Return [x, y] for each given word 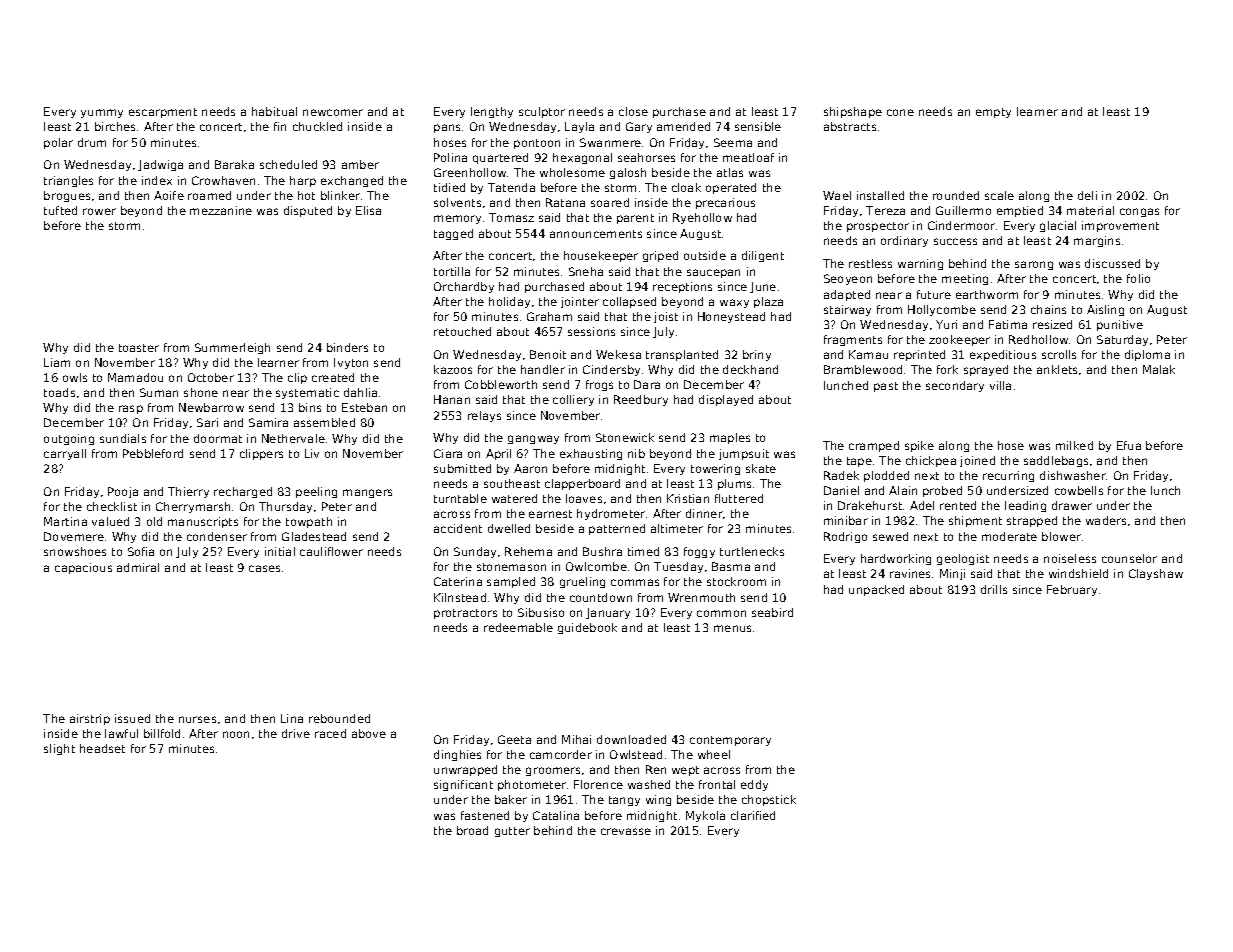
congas [1139, 212]
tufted [60, 210]
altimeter [677, 528]
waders [1106, 520]
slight [59, 749]
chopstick [769, 800]
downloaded [631, 739]
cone [900, 112]
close [633, 111]
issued [132, 718]
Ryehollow [702, 218]
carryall [65, 454]
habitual [274, 111]
